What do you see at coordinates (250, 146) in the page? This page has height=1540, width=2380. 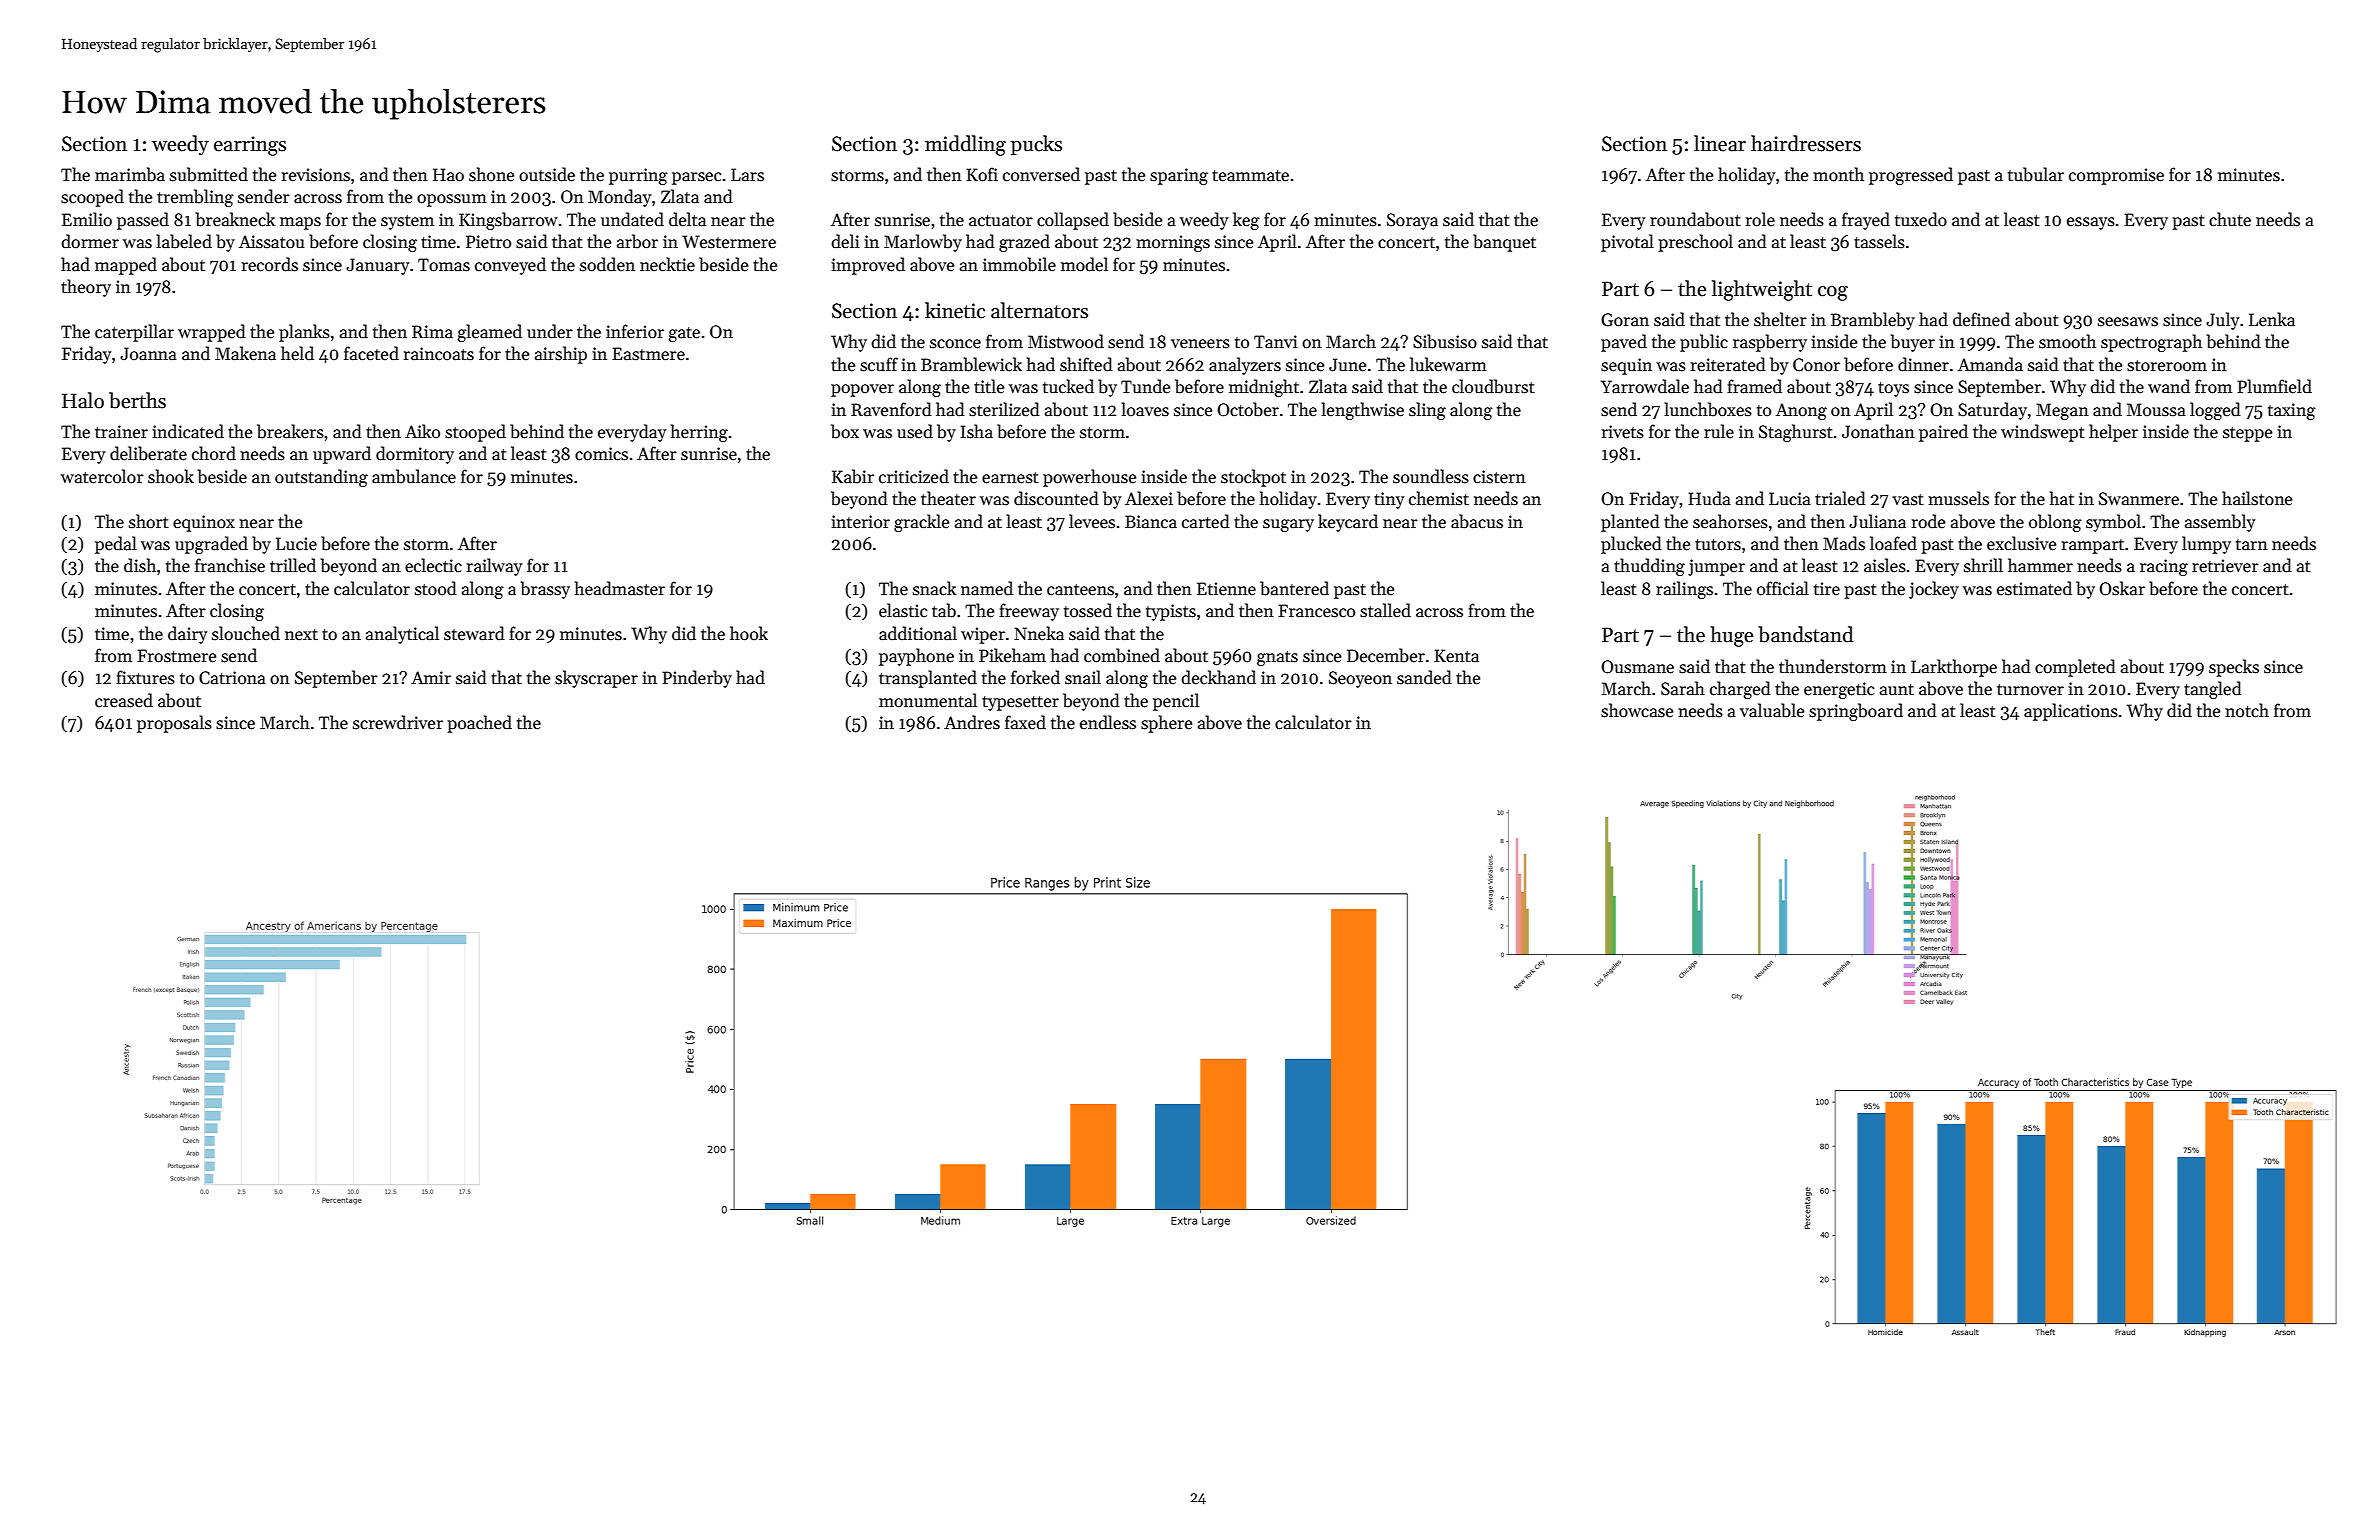 I see `earrings` at bounding box center [250, 146].
